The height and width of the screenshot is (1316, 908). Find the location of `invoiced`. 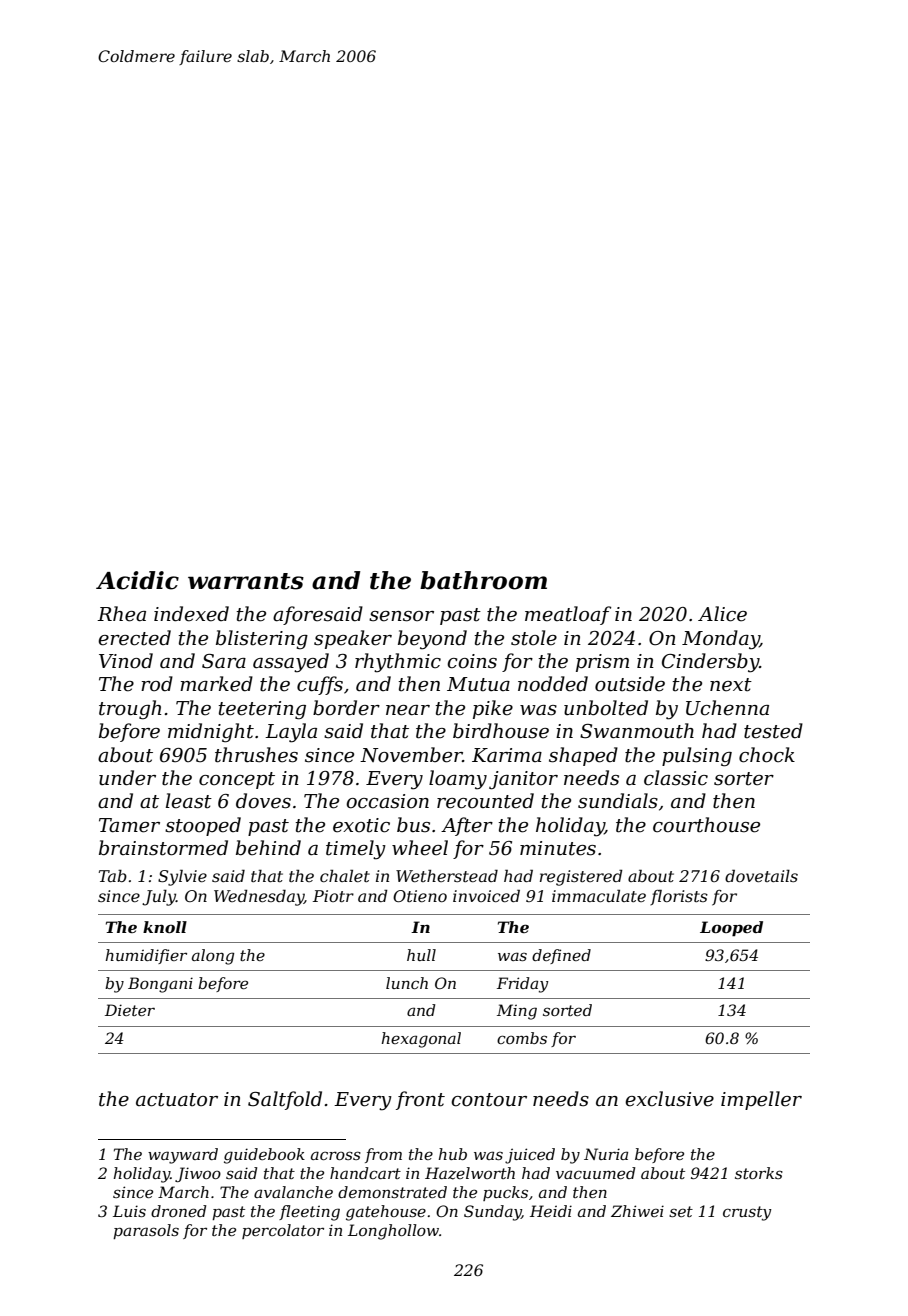

invoiced is located at coordinates (486, 895).
